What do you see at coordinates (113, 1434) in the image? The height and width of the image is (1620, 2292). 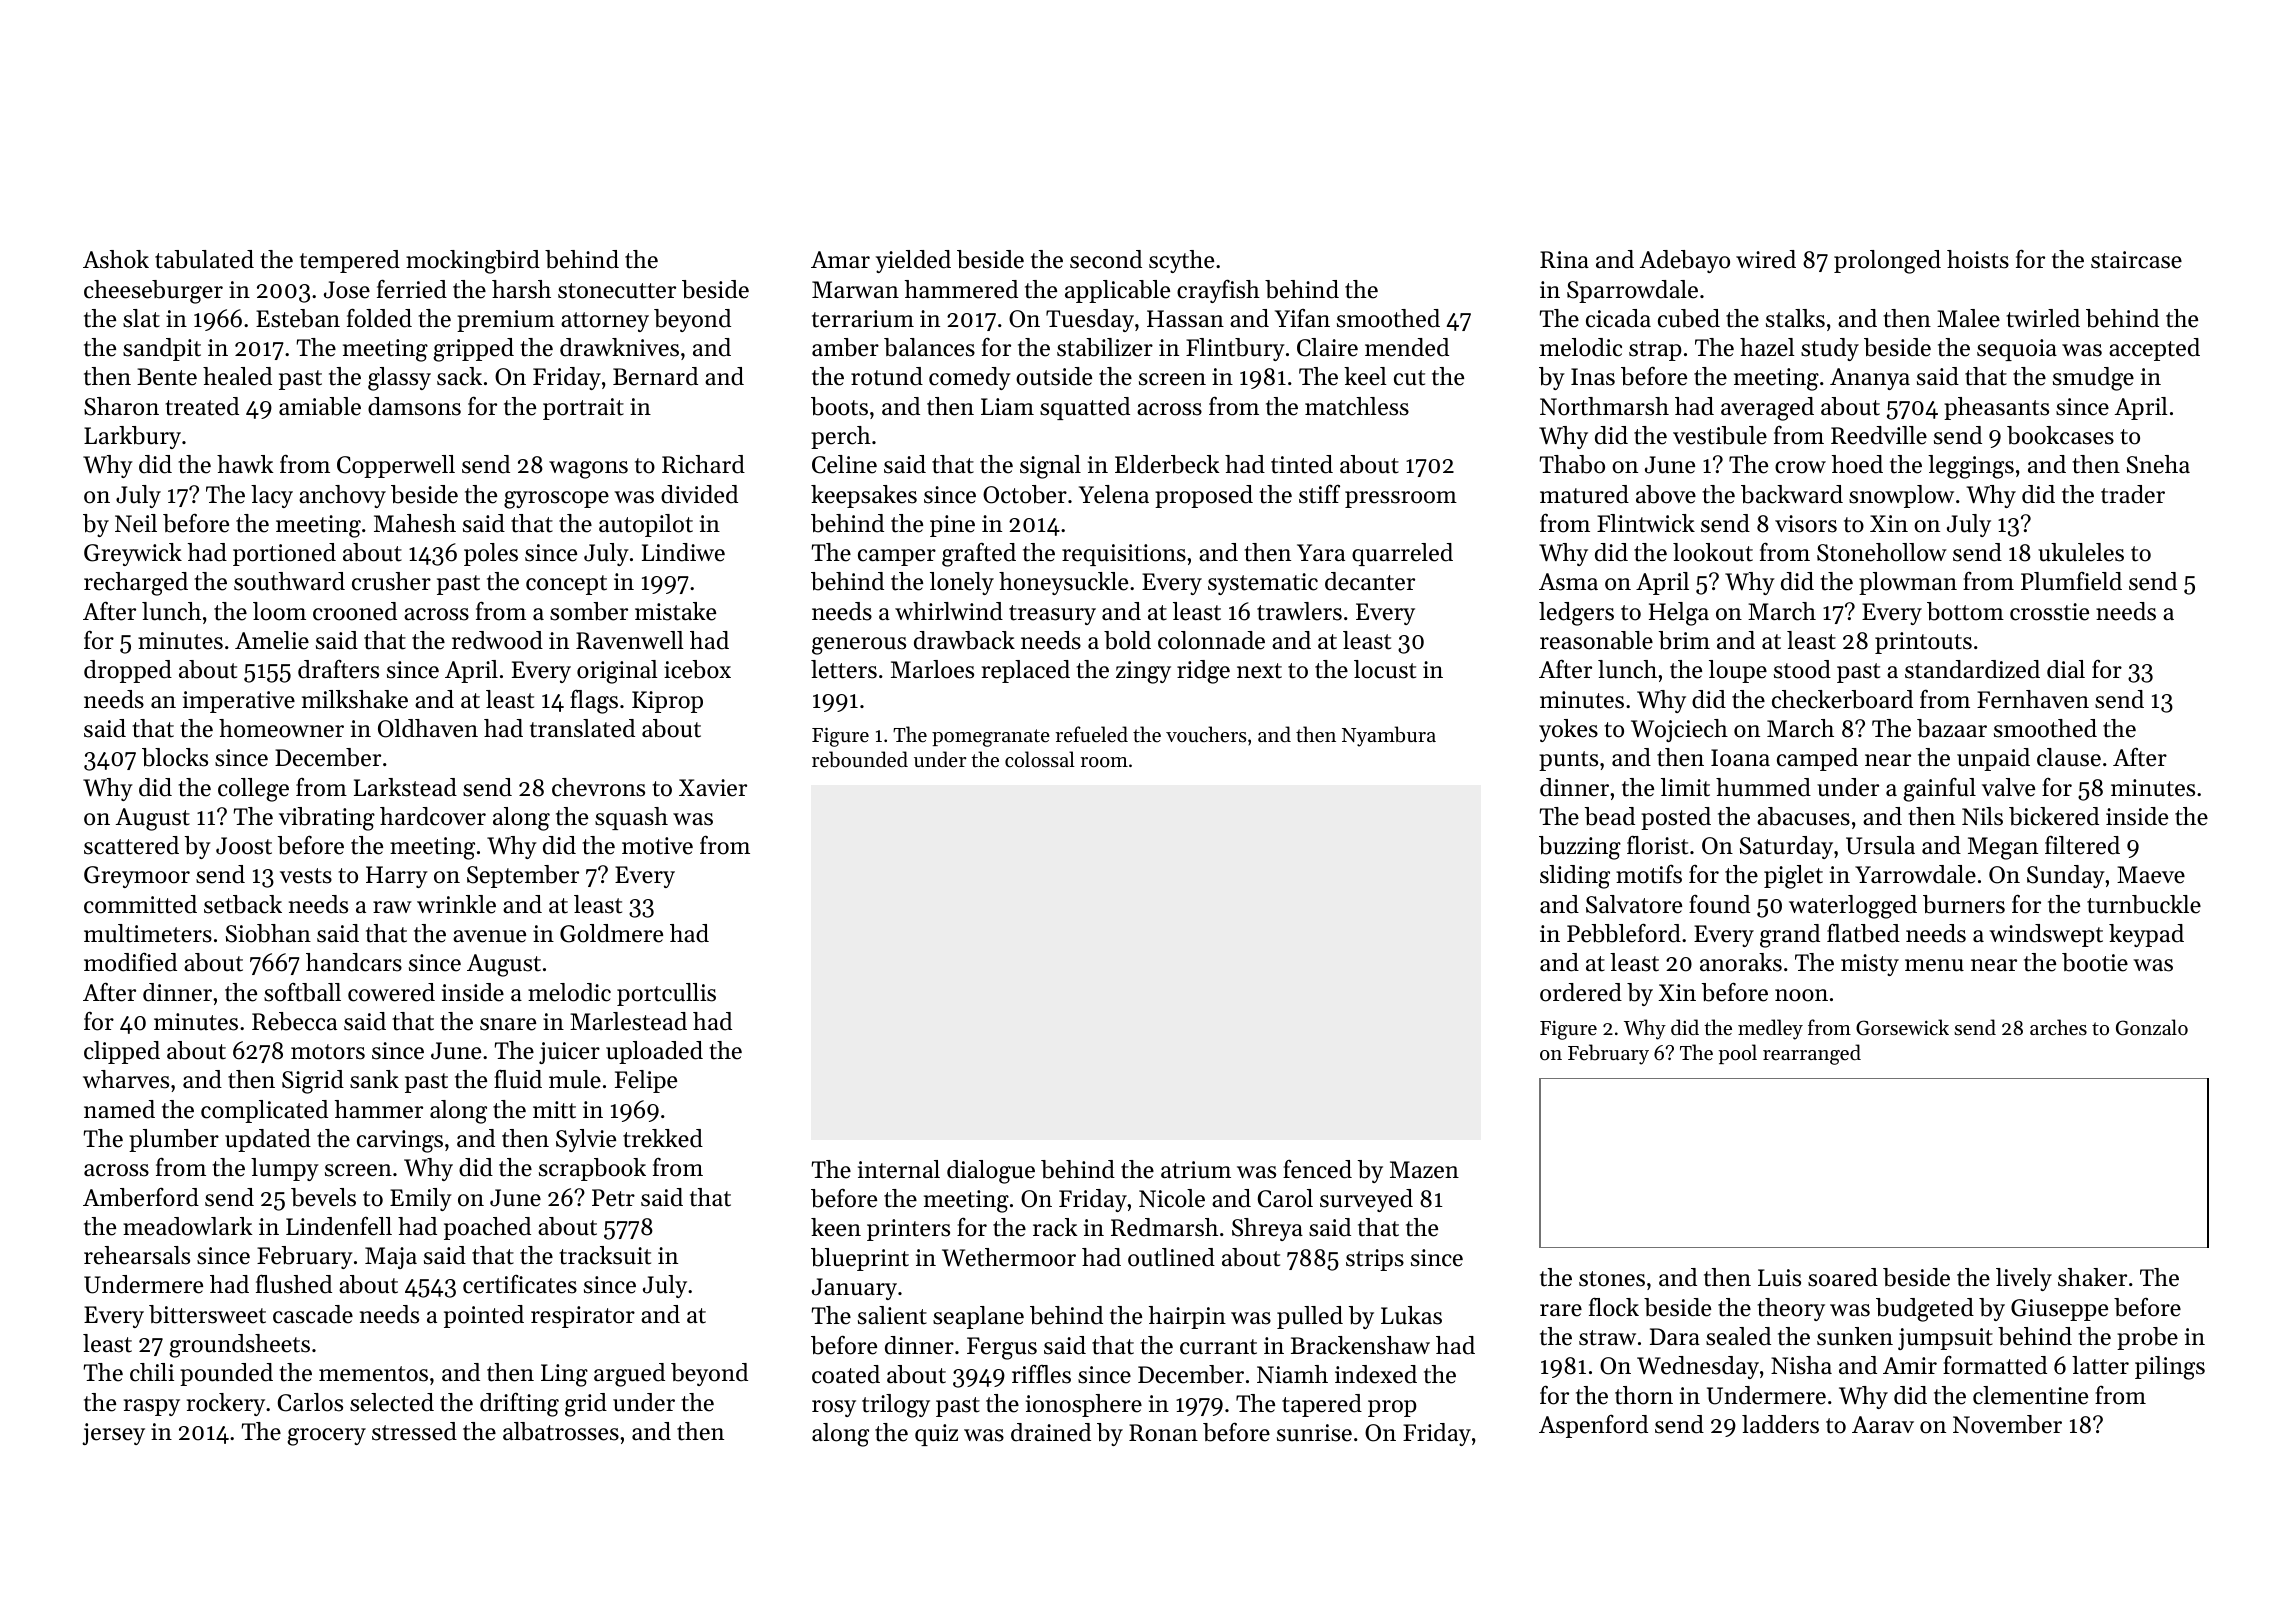 I see `jersey` at bounding box center [113, 1434].
